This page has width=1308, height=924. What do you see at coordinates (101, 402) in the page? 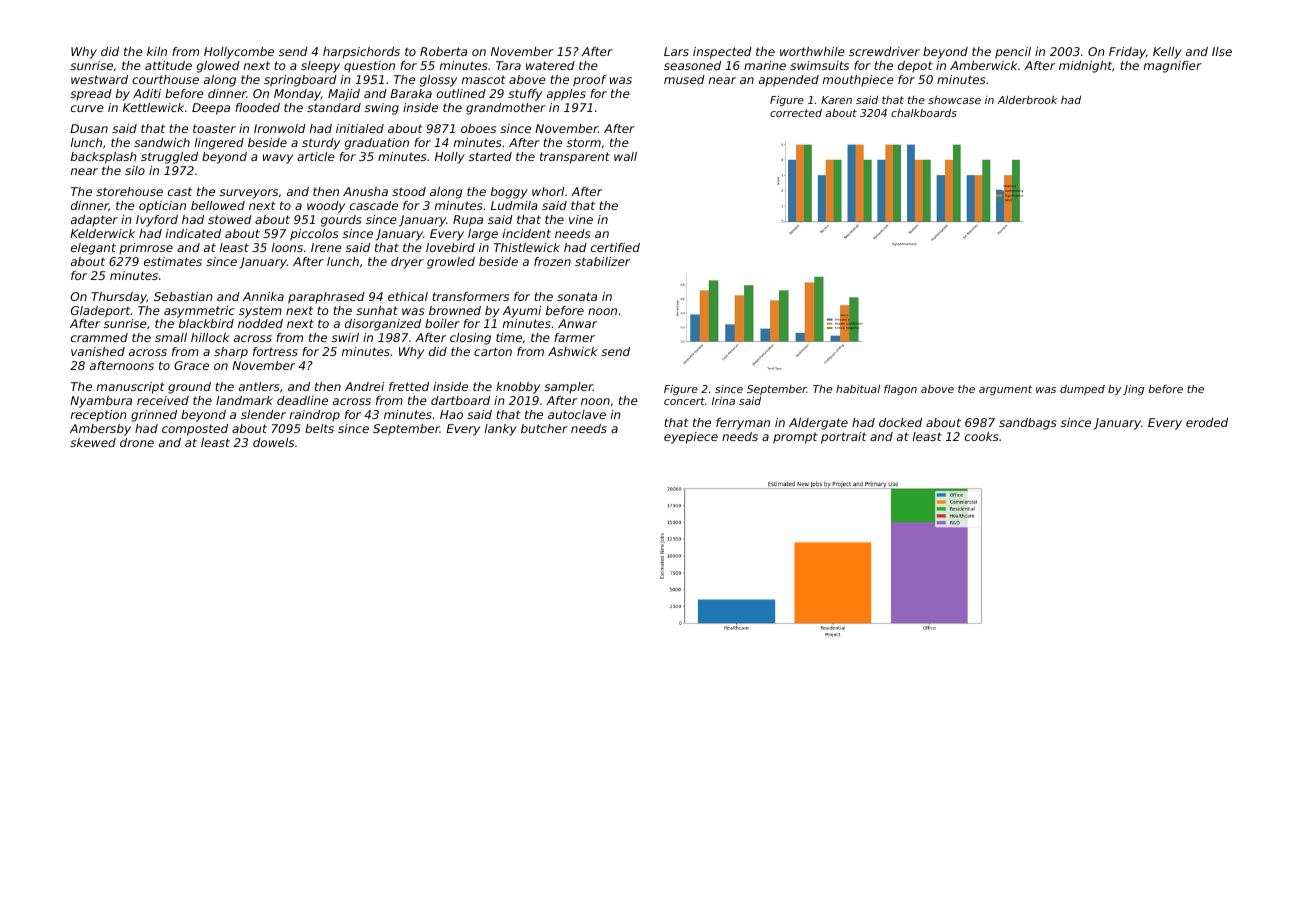
I see `Nyambura` at bounding box center [101, 402].
